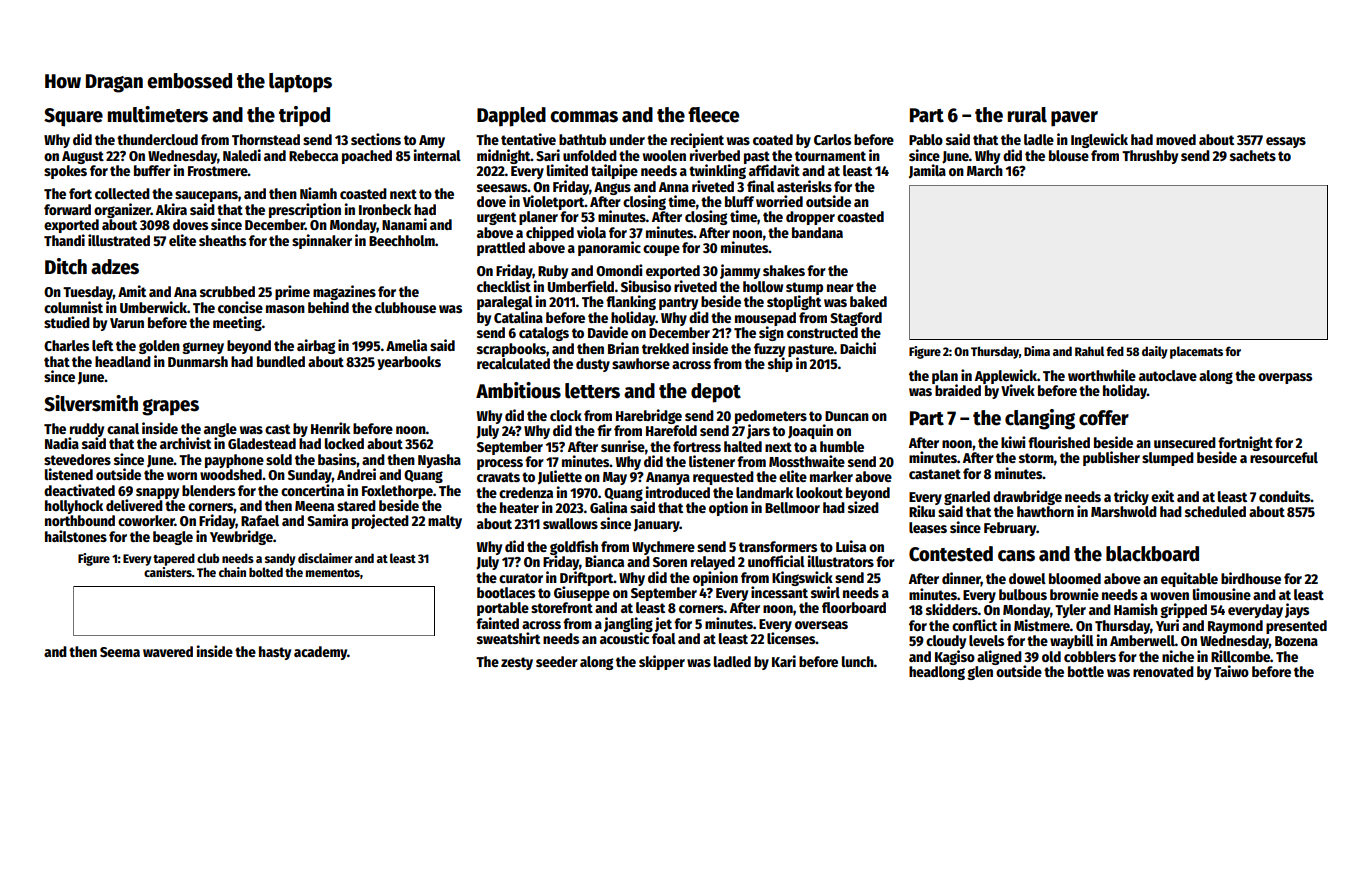 The width and height of the screenshot is (1372, 887). What do you see at coordinates (713, 115) in the screenshot?
I see `fleece` at bounding box center [713, 115].
